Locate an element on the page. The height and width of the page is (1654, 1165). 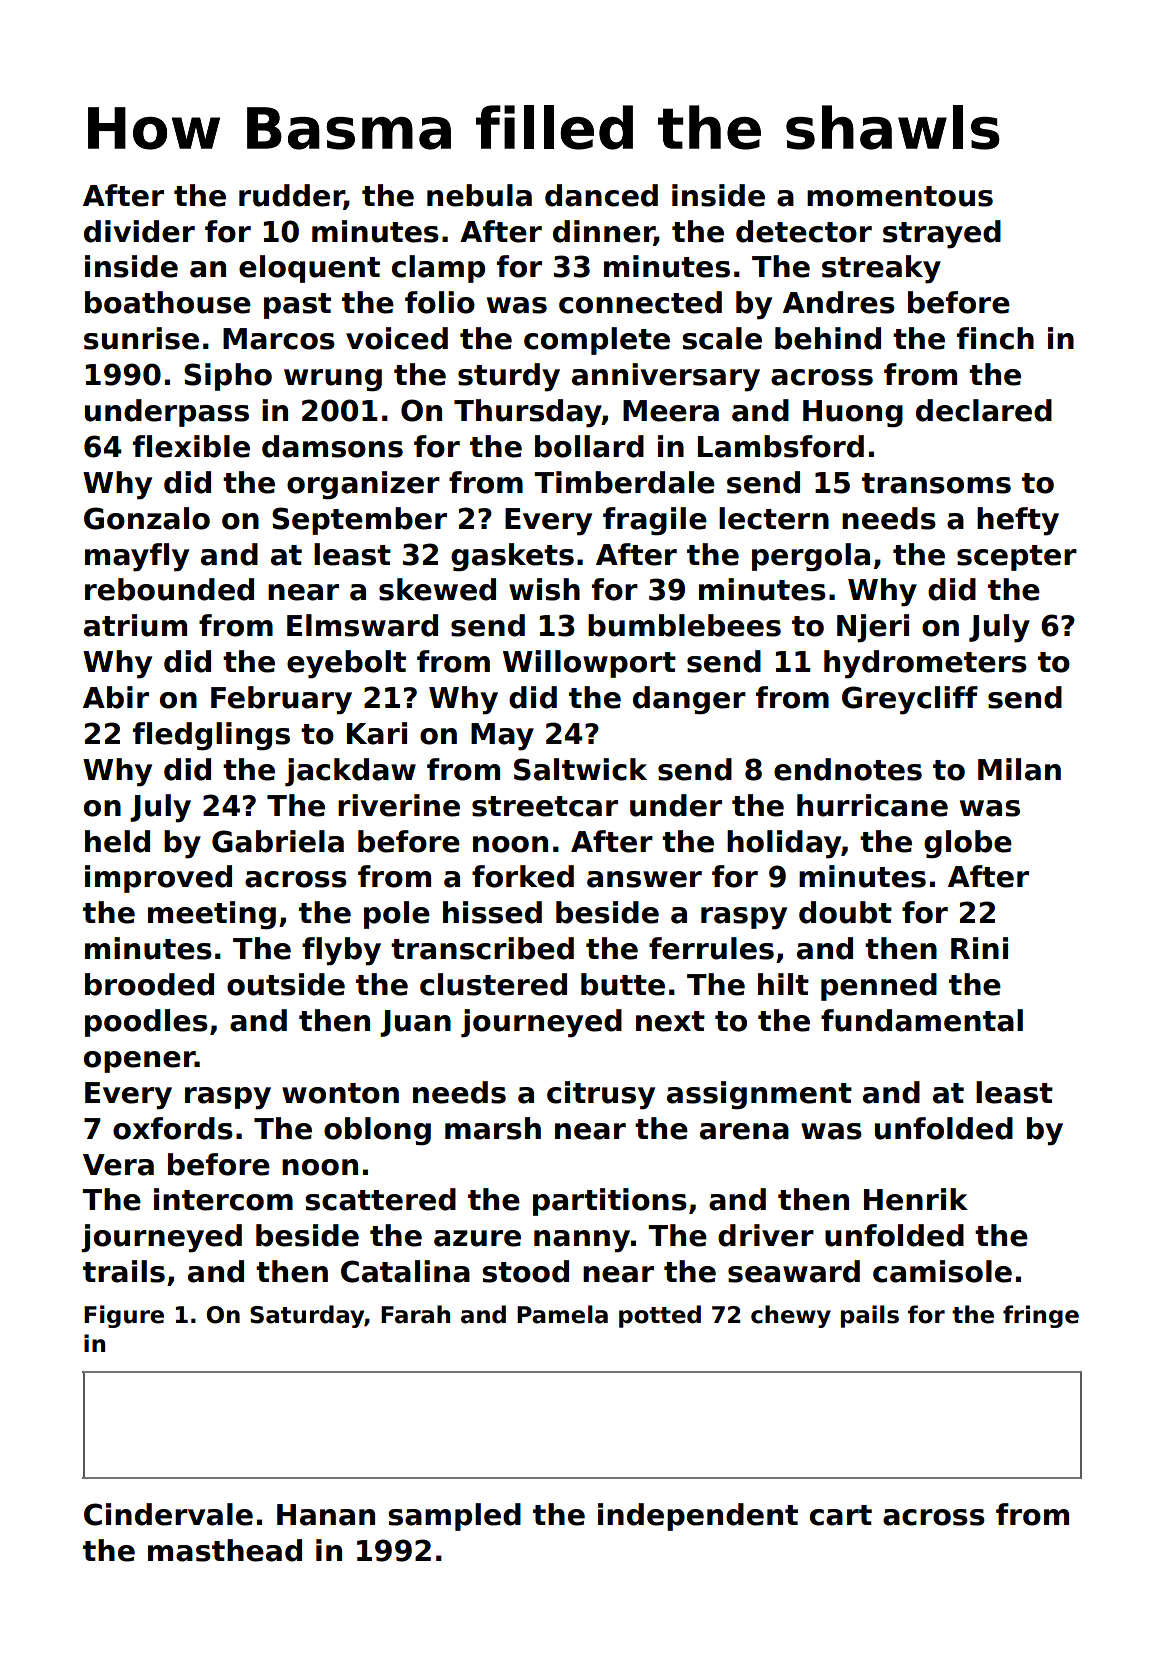
folio is located at coordinates (440, 302).
